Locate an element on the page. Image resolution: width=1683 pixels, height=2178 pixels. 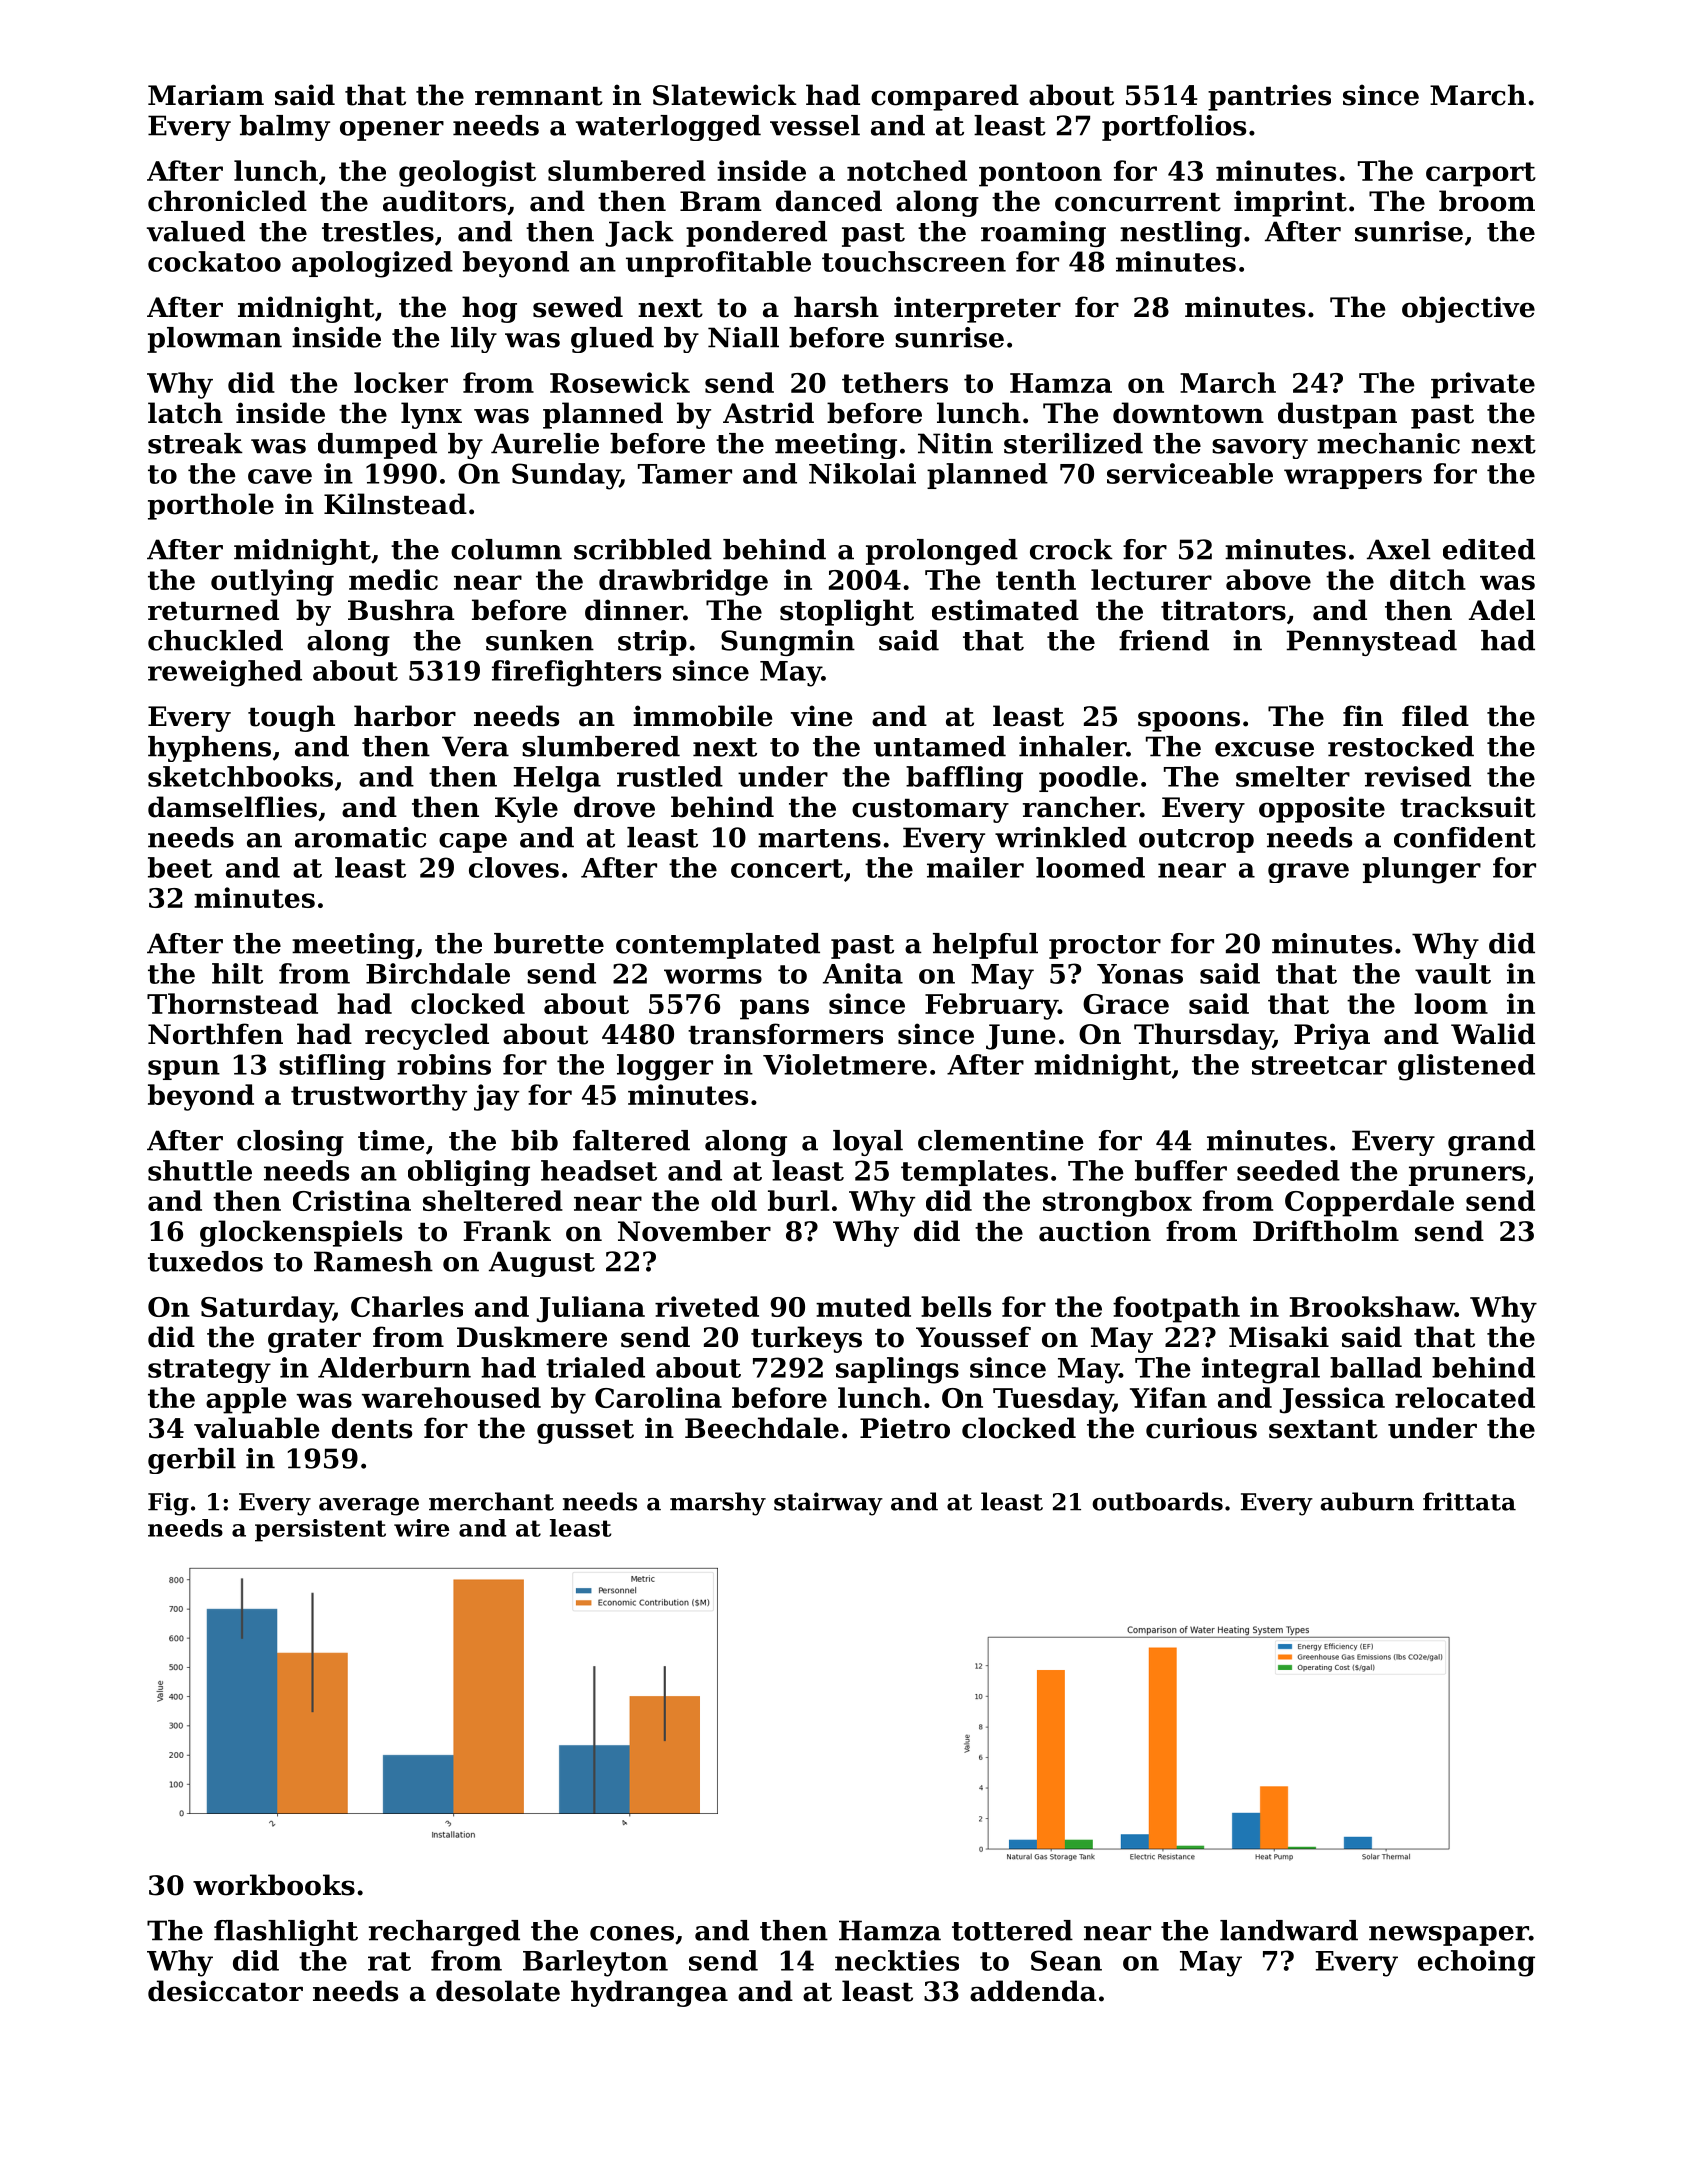
tuxedos is located at coordinates (205, 1261).
